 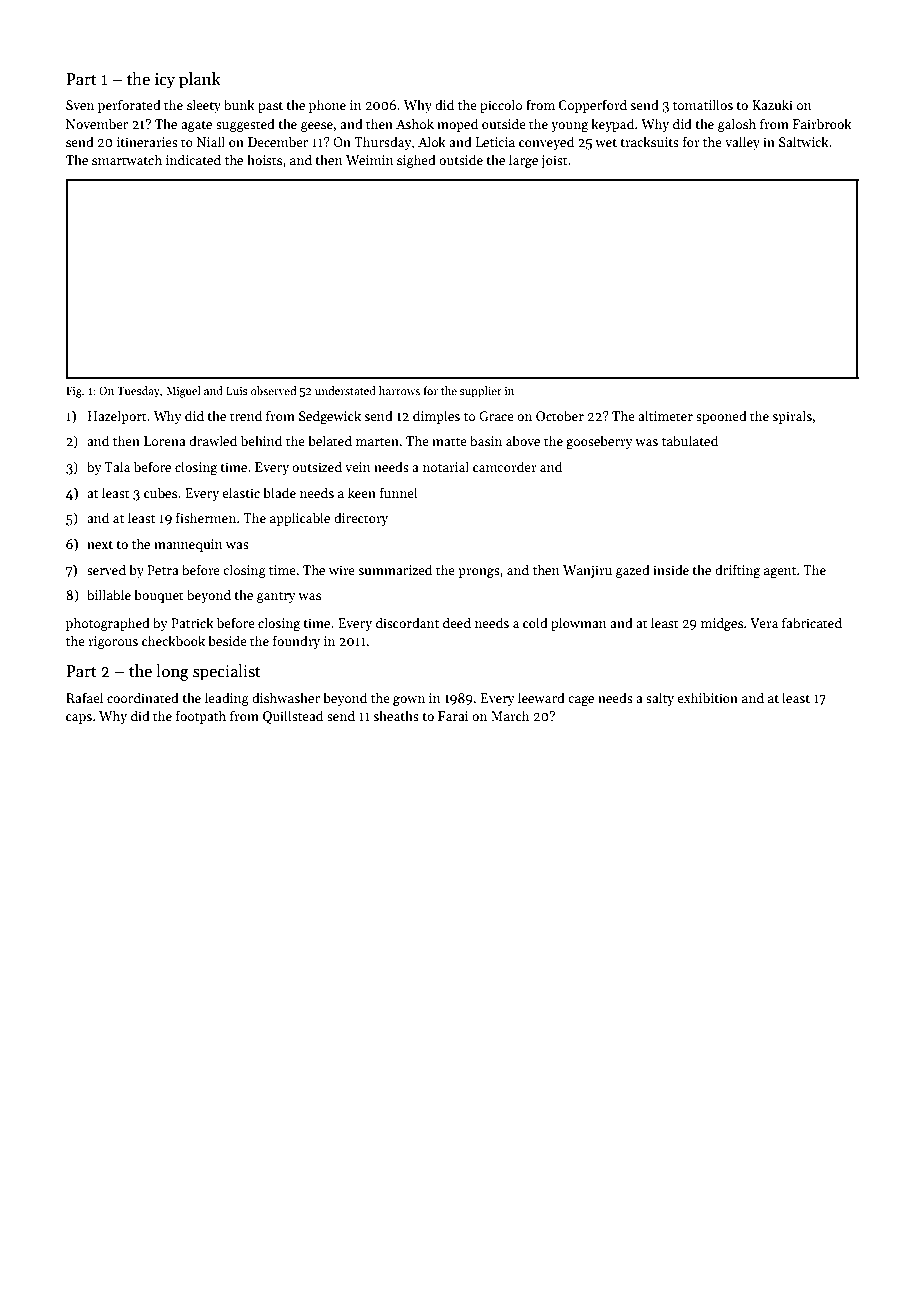 What do you see at coordinates (812, 622) in the screenshot?
I see `fabricated` at bounding box center [812, 622].
